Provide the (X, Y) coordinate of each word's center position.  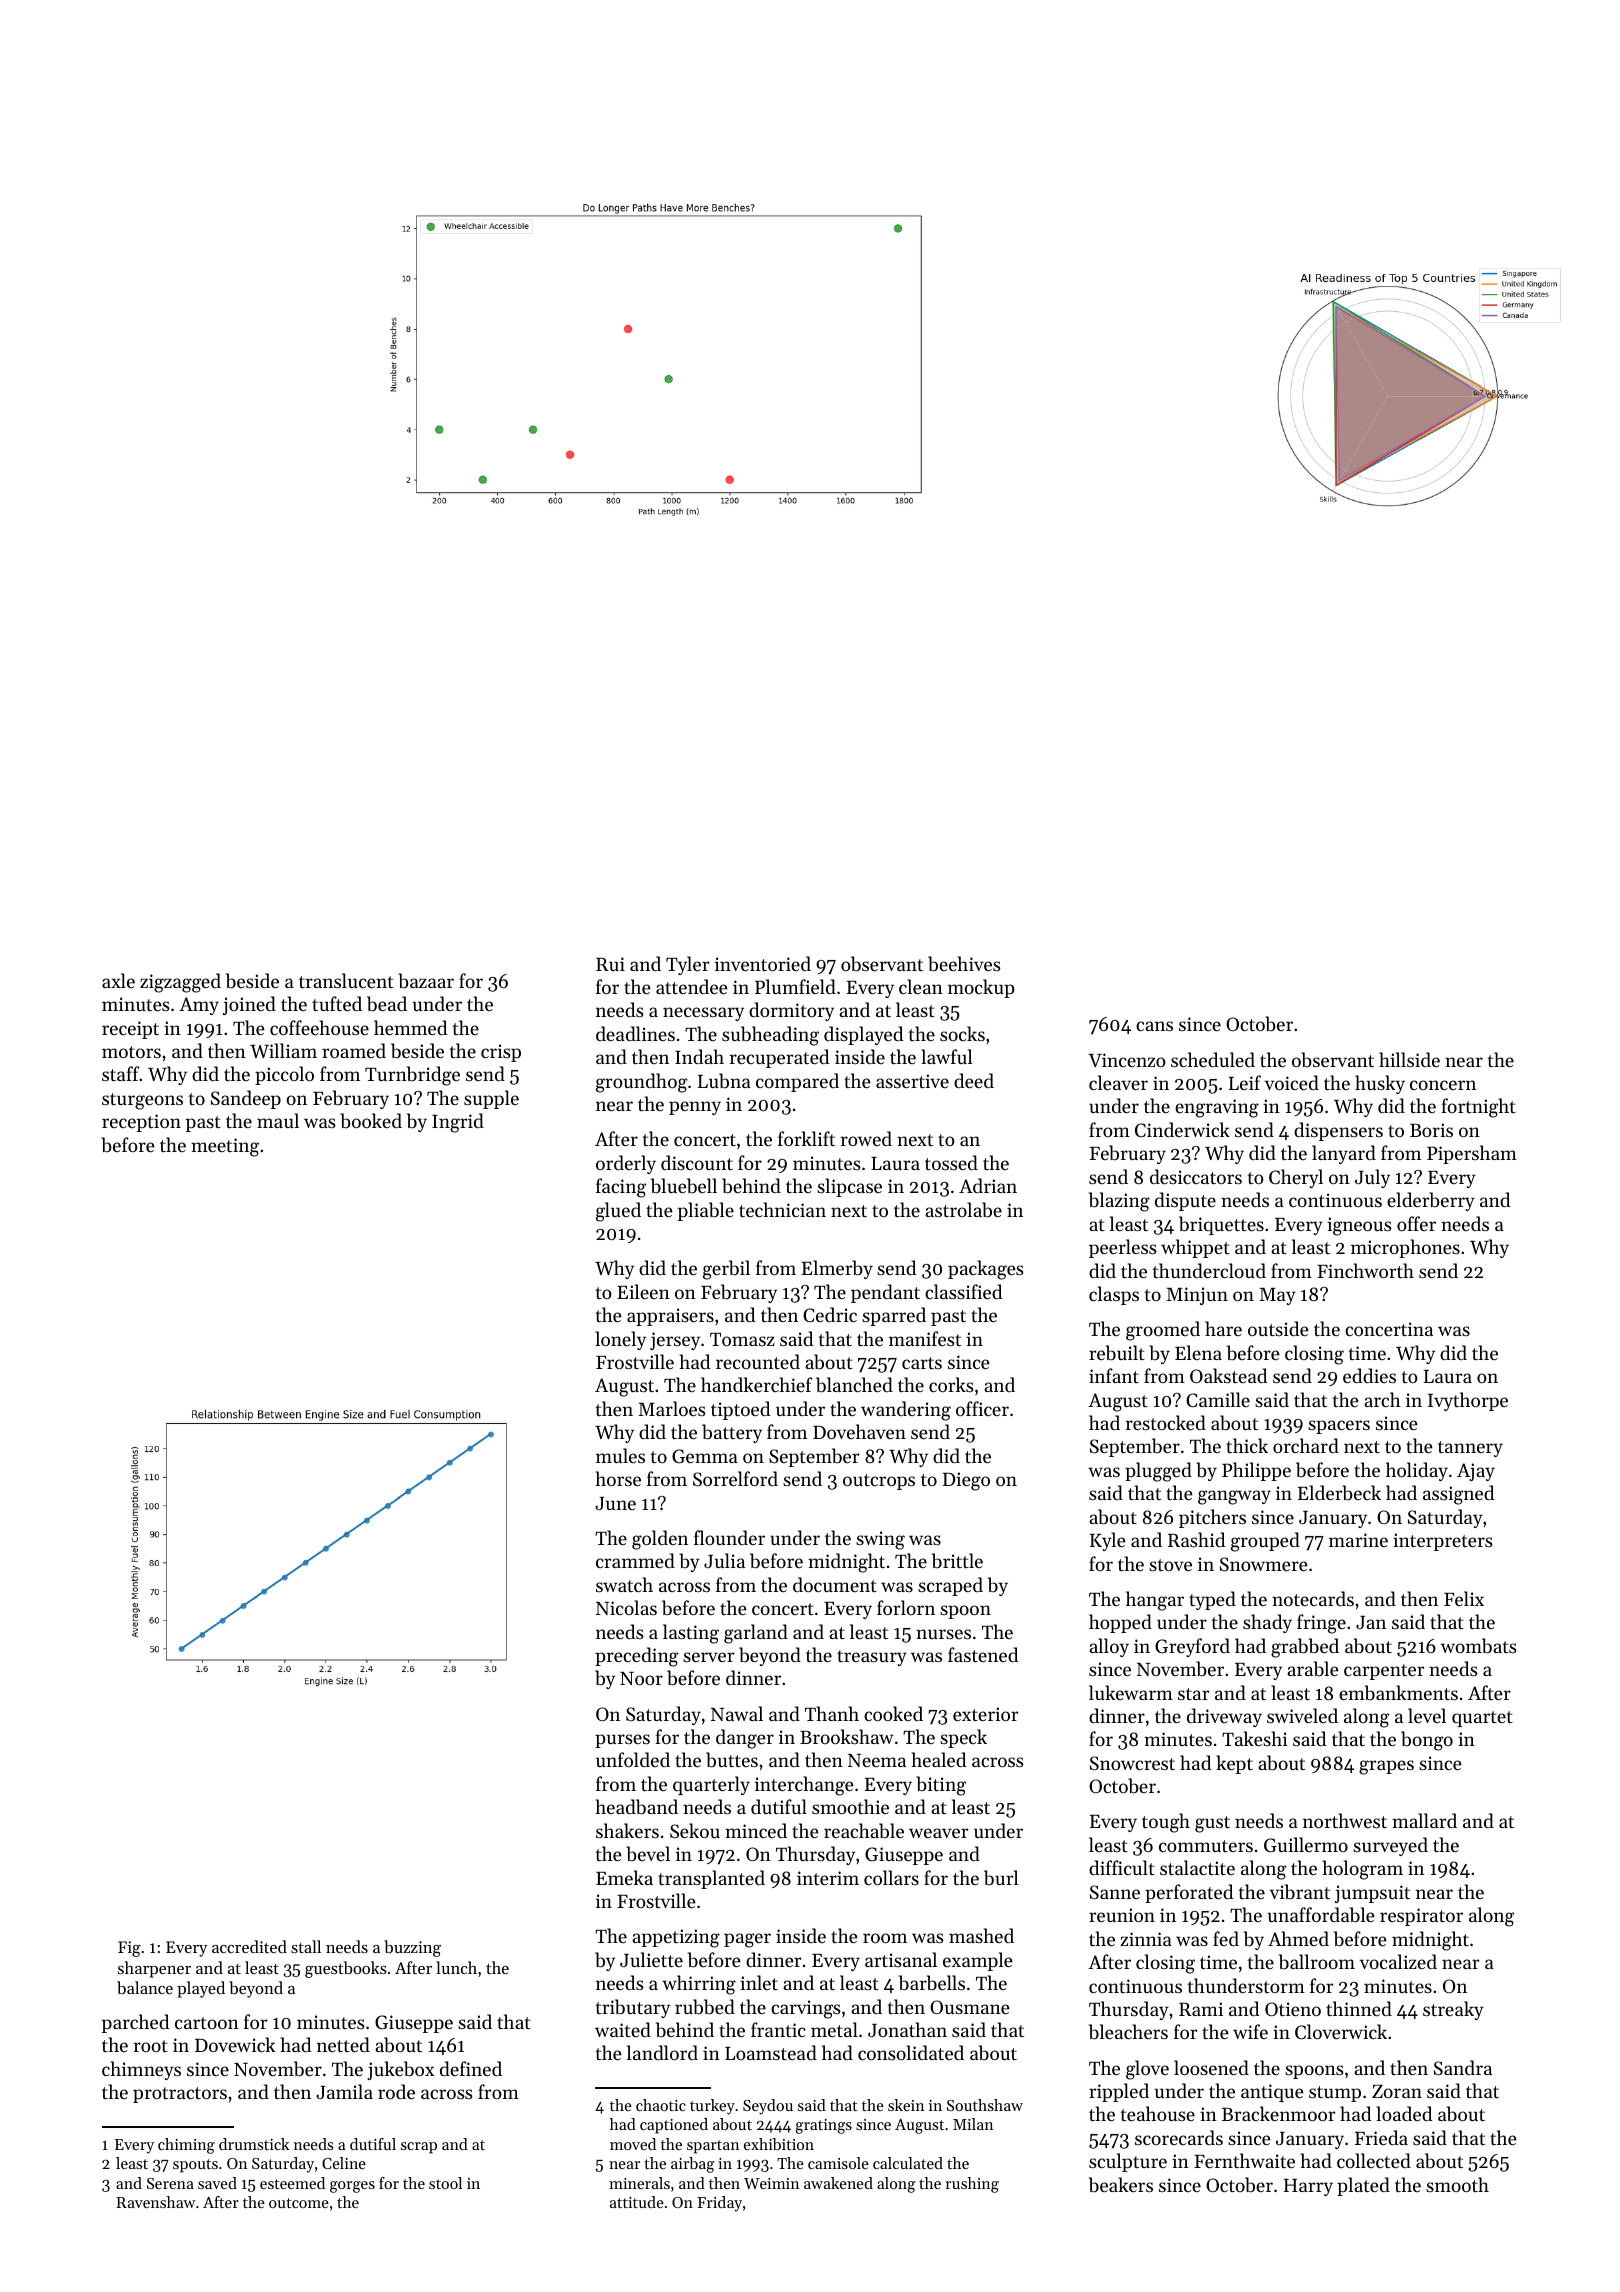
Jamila (344, 2091)
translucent (346, 980)
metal (834, 2029)
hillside (1409, 1059)
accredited (249, 1946)
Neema (877, 1760)
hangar (1155, 1601)
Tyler (688, 965)
